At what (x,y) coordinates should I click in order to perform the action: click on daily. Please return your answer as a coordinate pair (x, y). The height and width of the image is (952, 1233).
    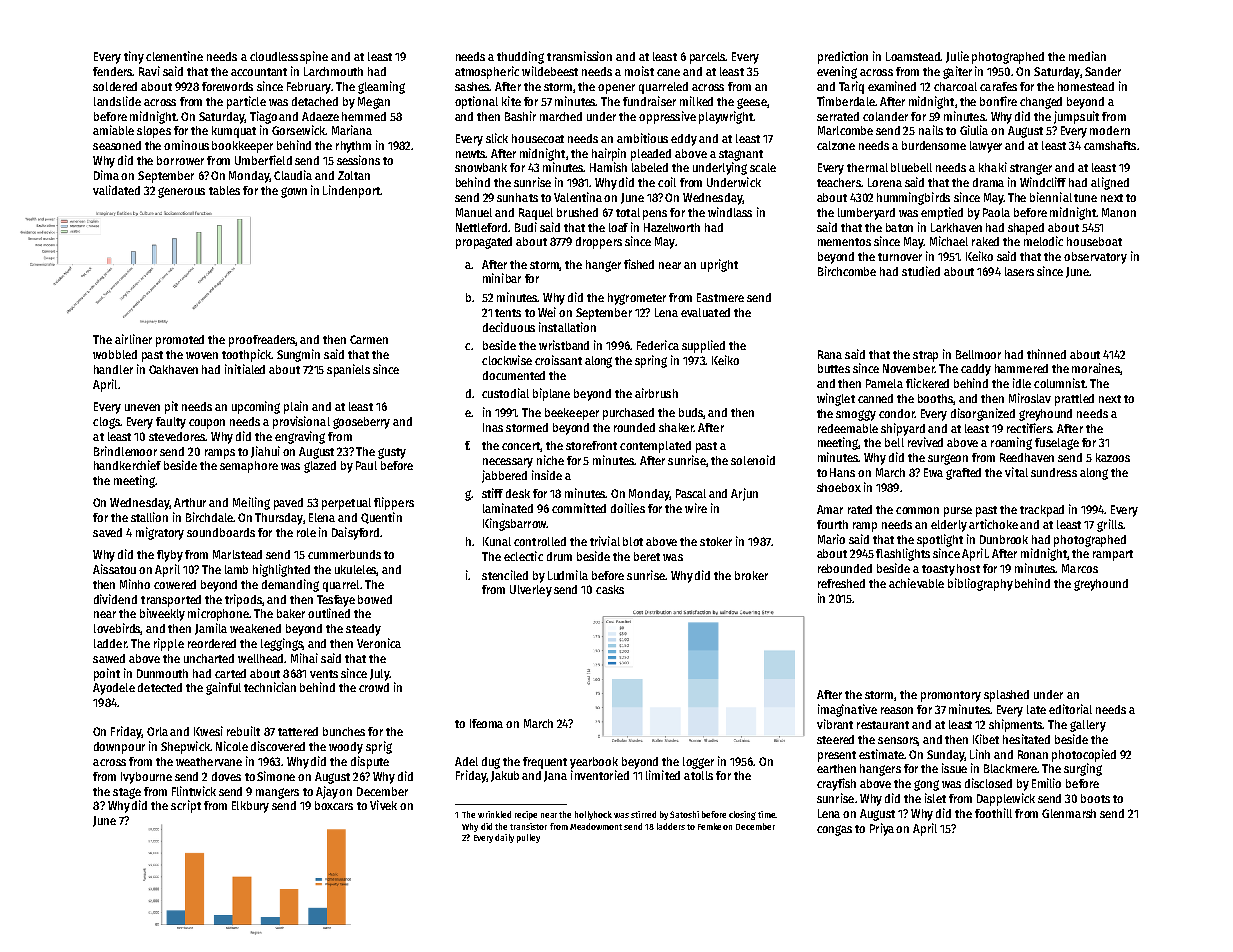
    Looking at the image, I should click on (504, 838).
